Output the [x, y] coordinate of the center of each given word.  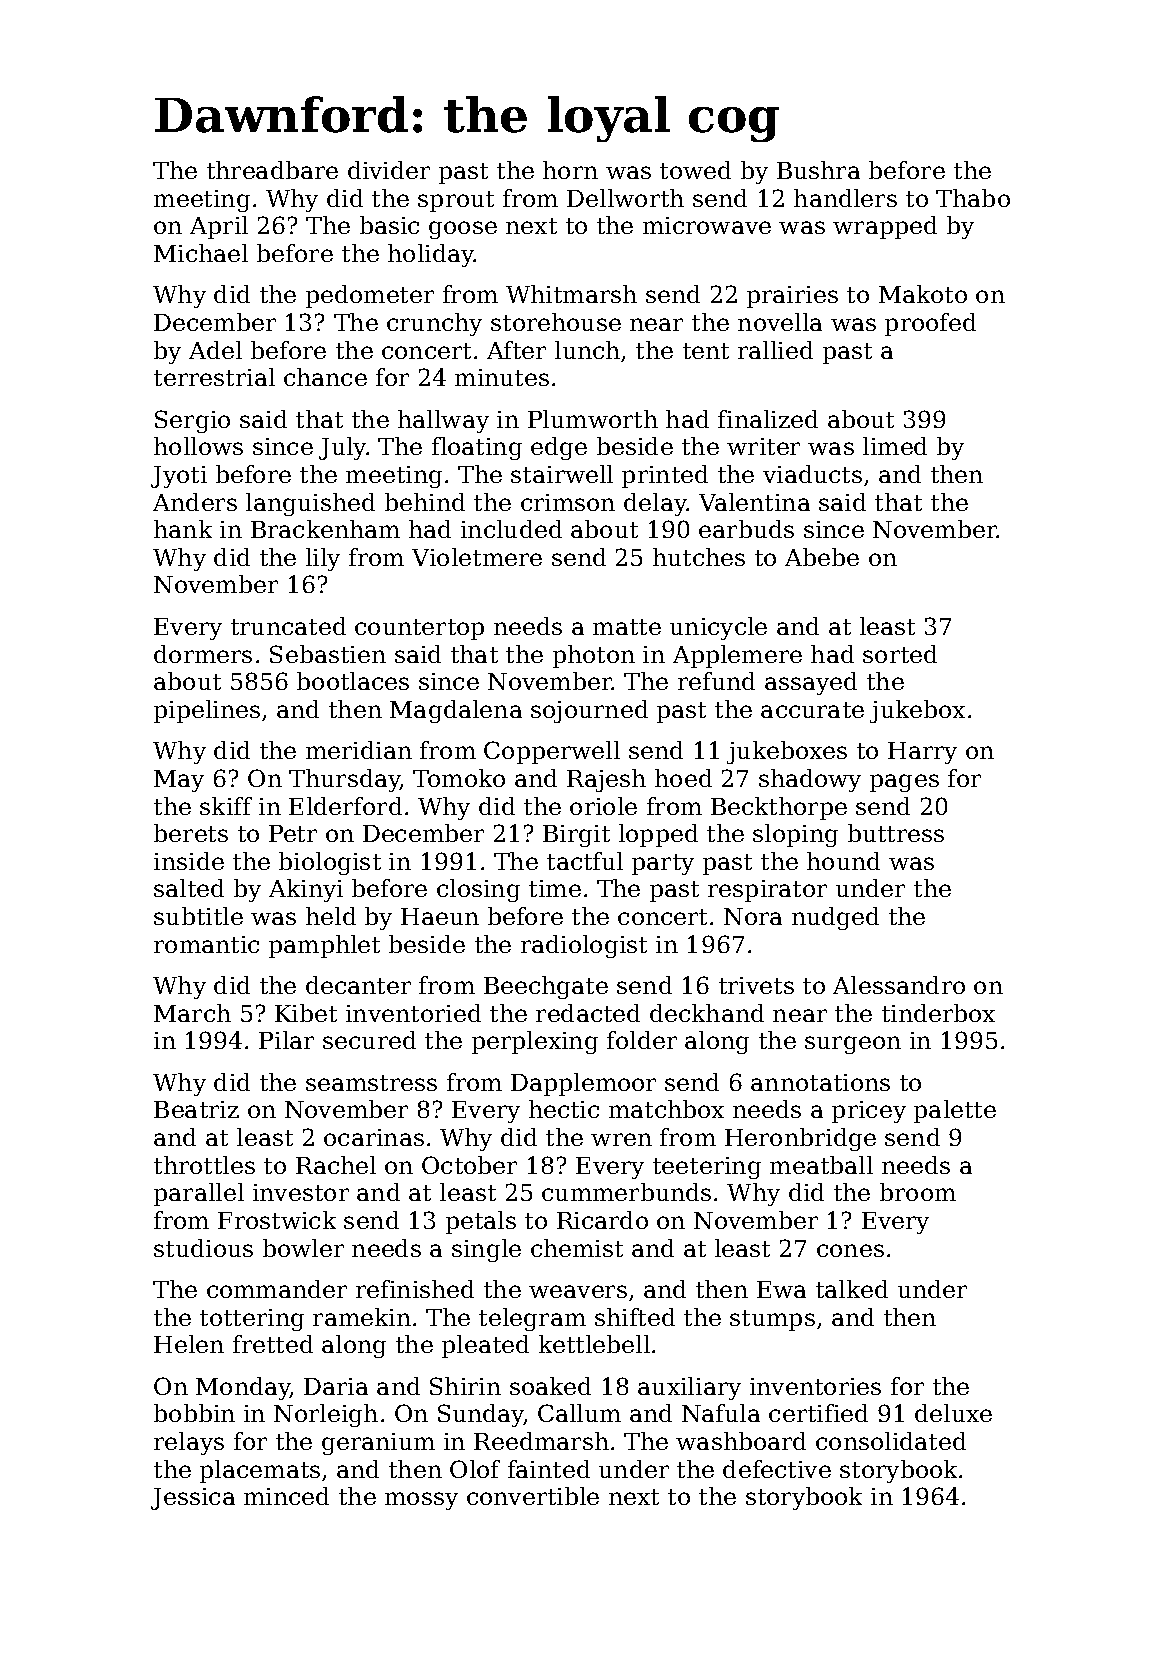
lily [323, 559]
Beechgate [546, 987]
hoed [683, 778]
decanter [358, 985]
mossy [421, 1501]
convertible [533, 1496]
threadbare [272, 170]
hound [843, 861]
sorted [900, 654]
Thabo [973, 198]
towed [695, 170]
